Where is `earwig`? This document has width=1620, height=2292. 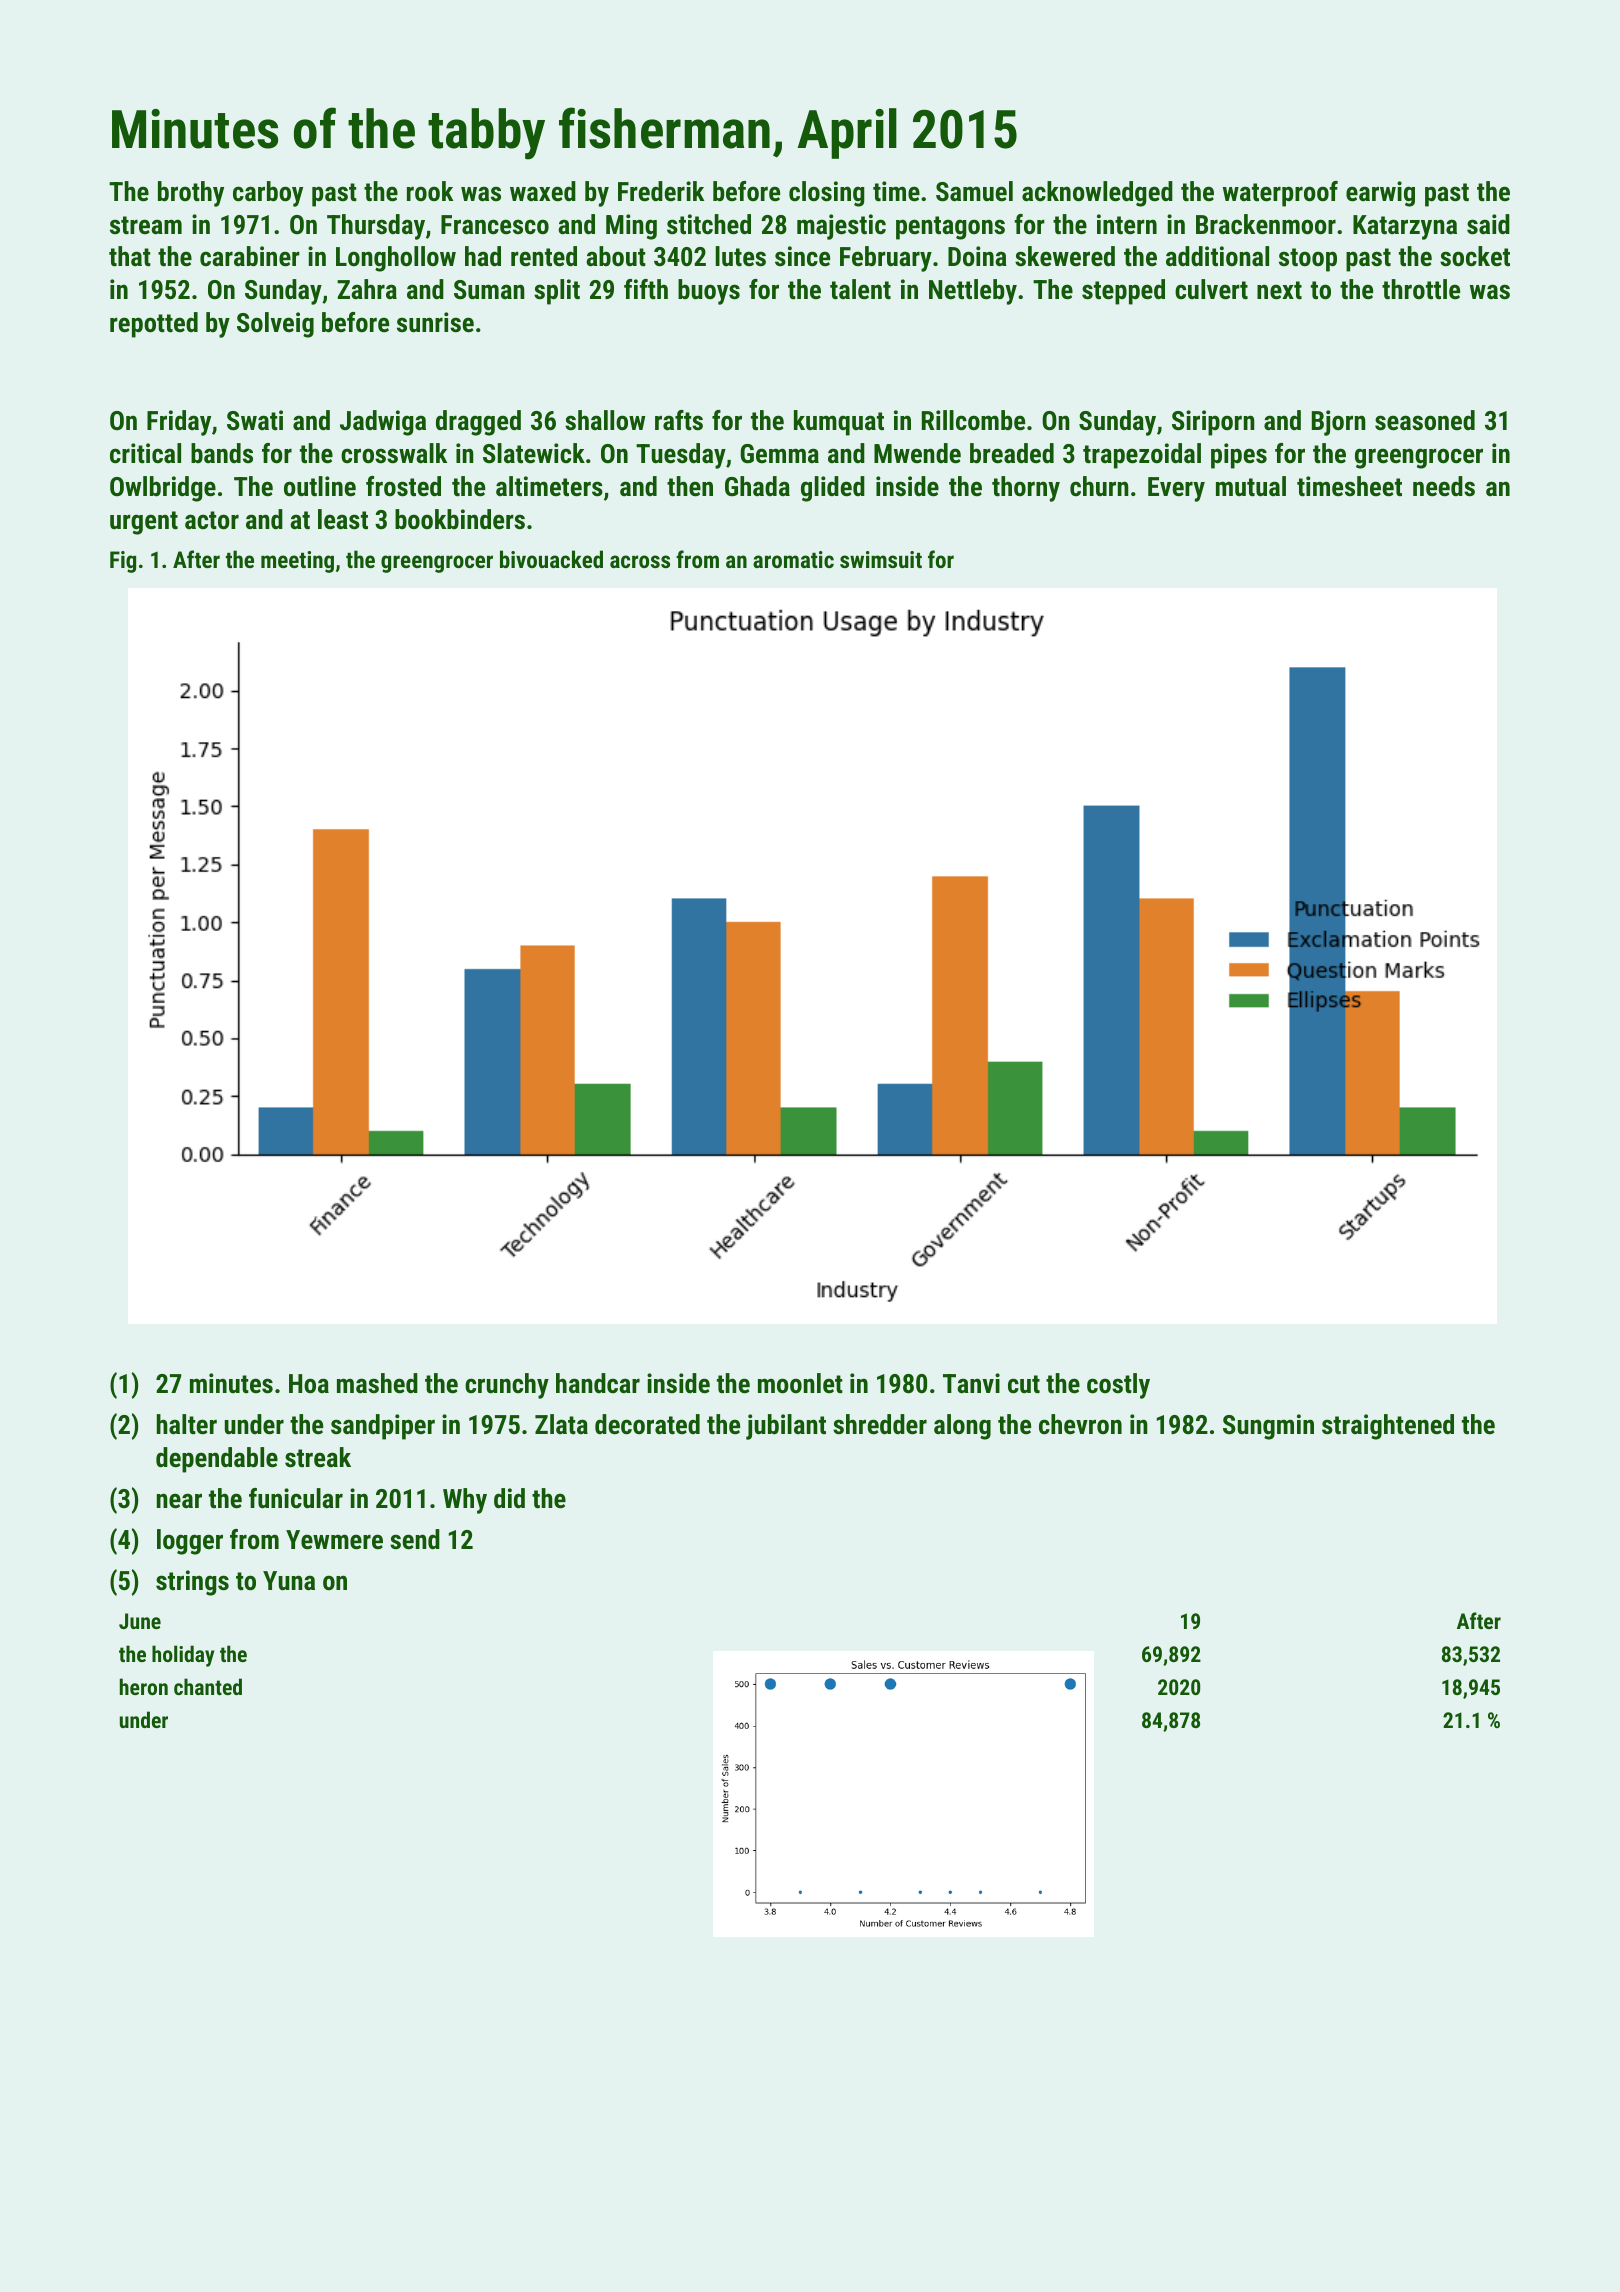
earwig is located at coordinates (1380, 194).
